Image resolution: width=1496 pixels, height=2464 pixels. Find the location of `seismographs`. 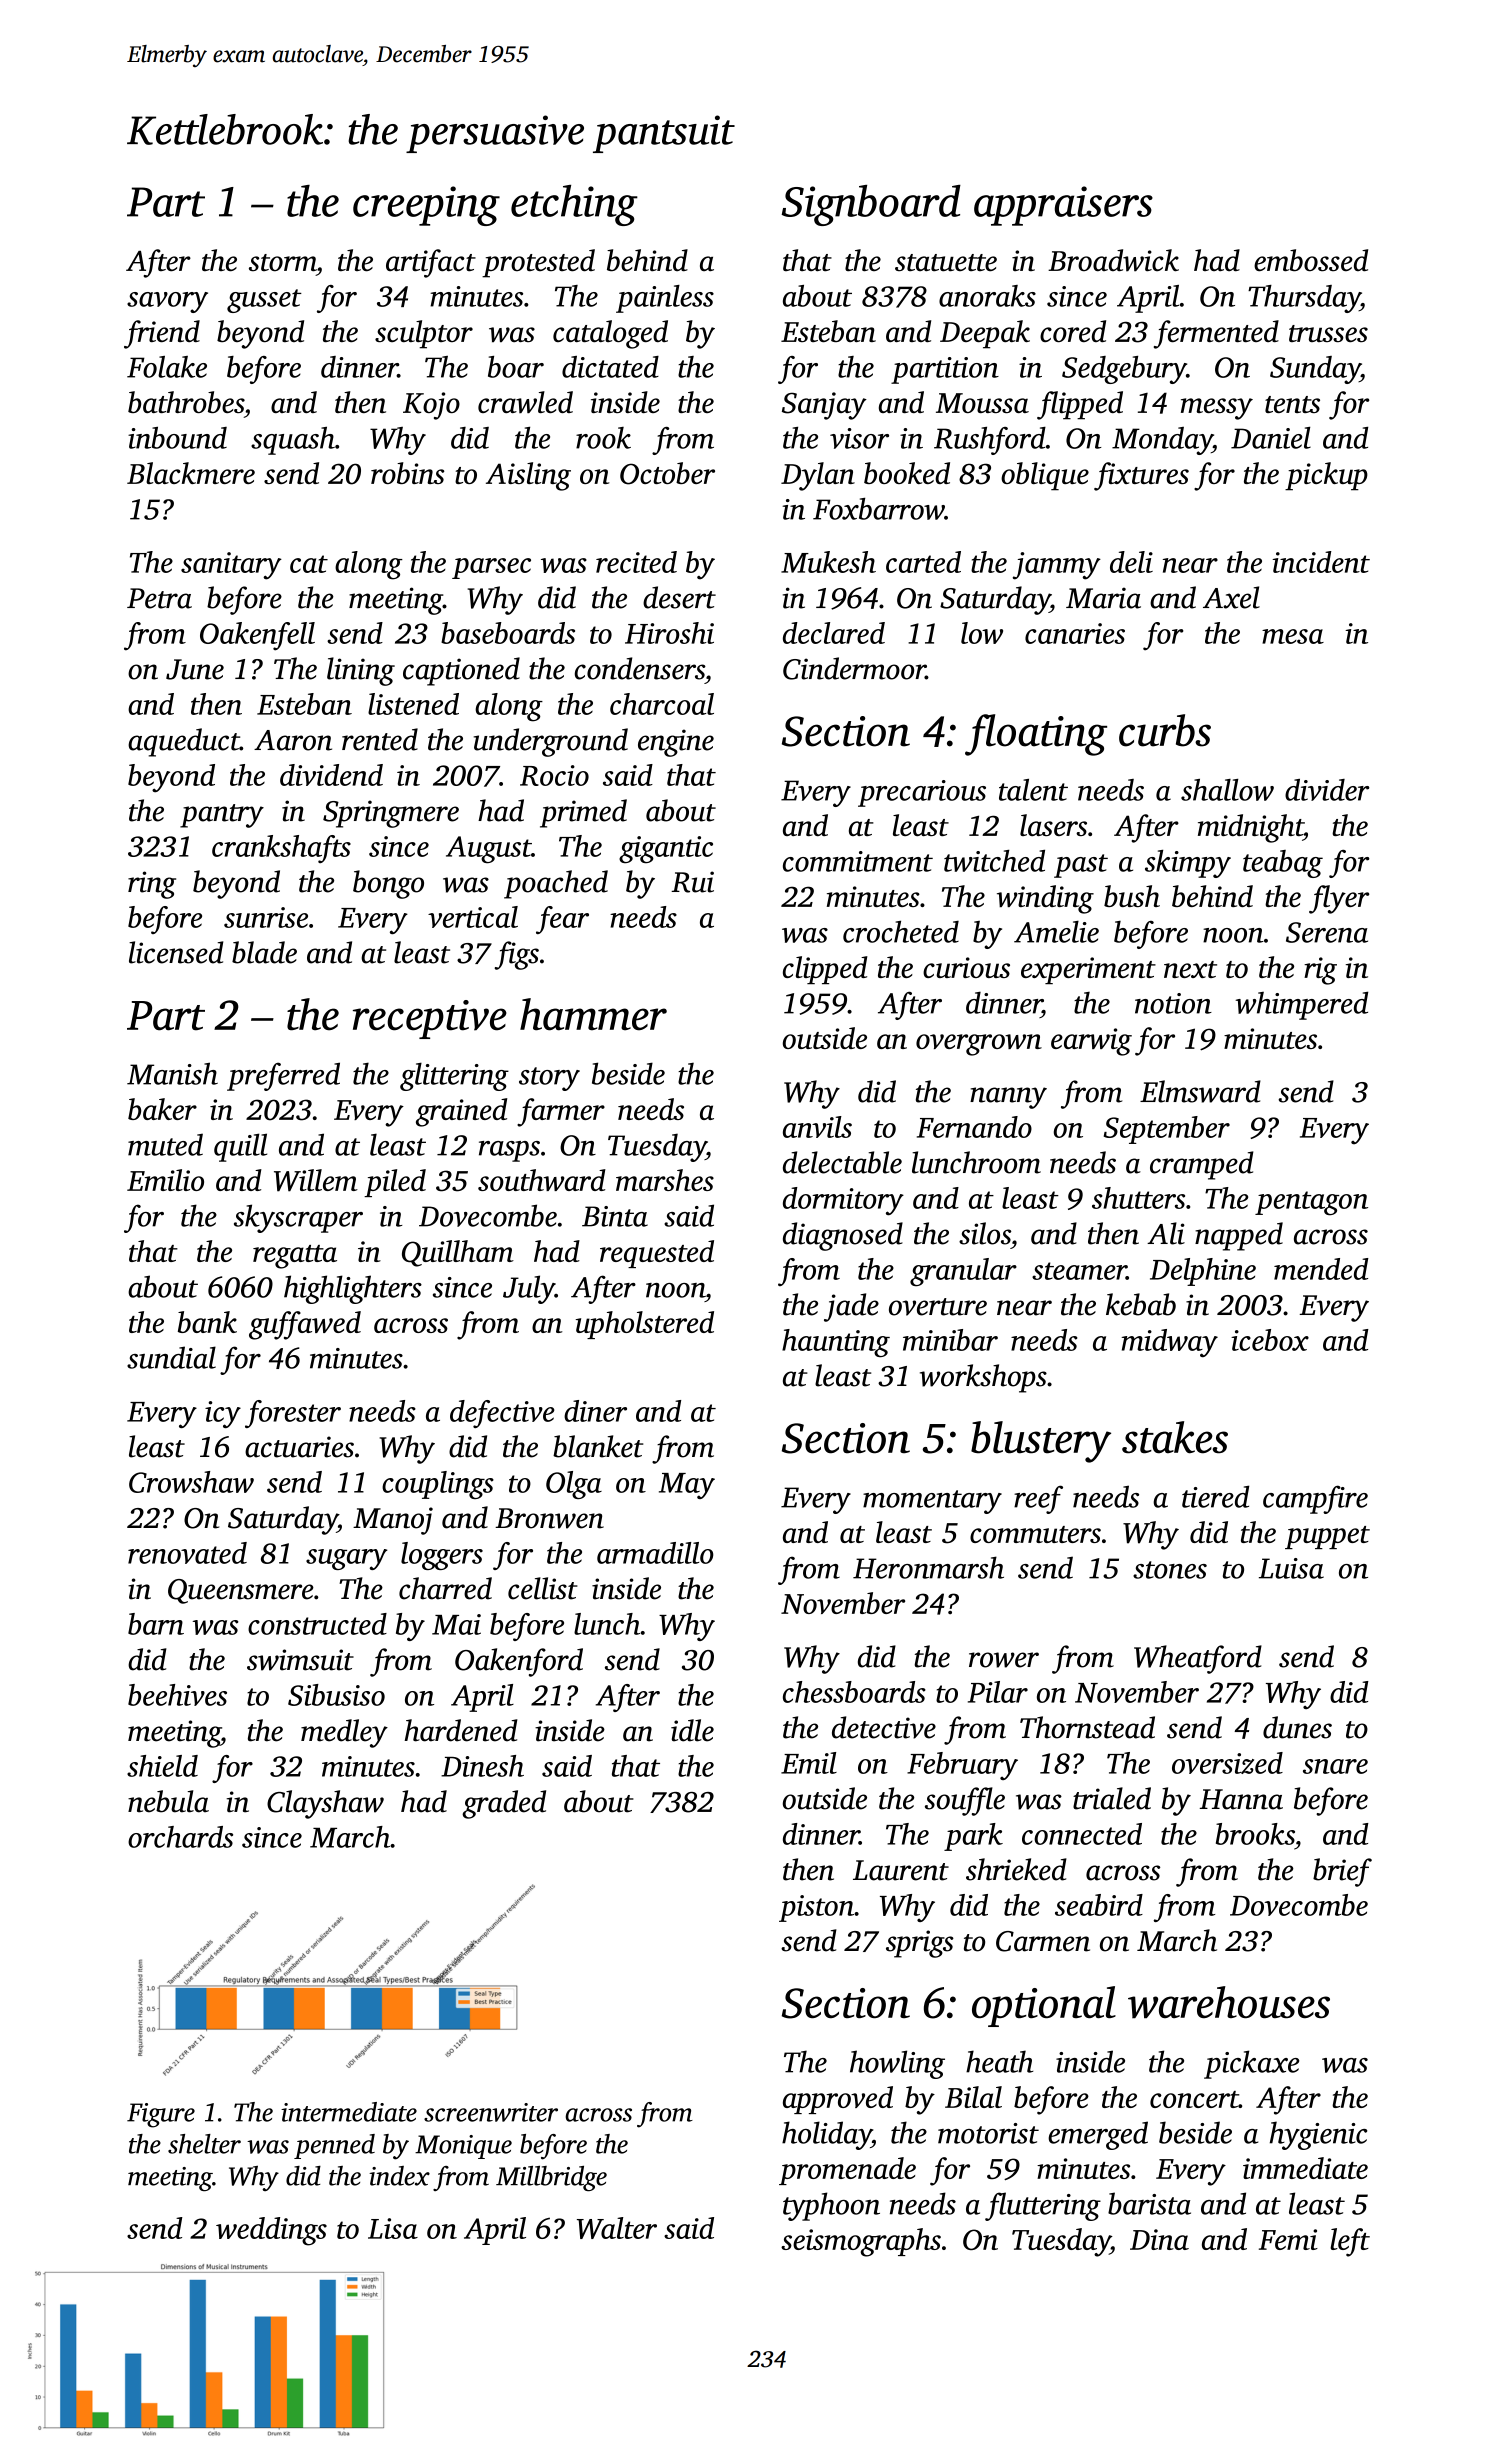

seismographs is located at coordinates (861, 2242).
